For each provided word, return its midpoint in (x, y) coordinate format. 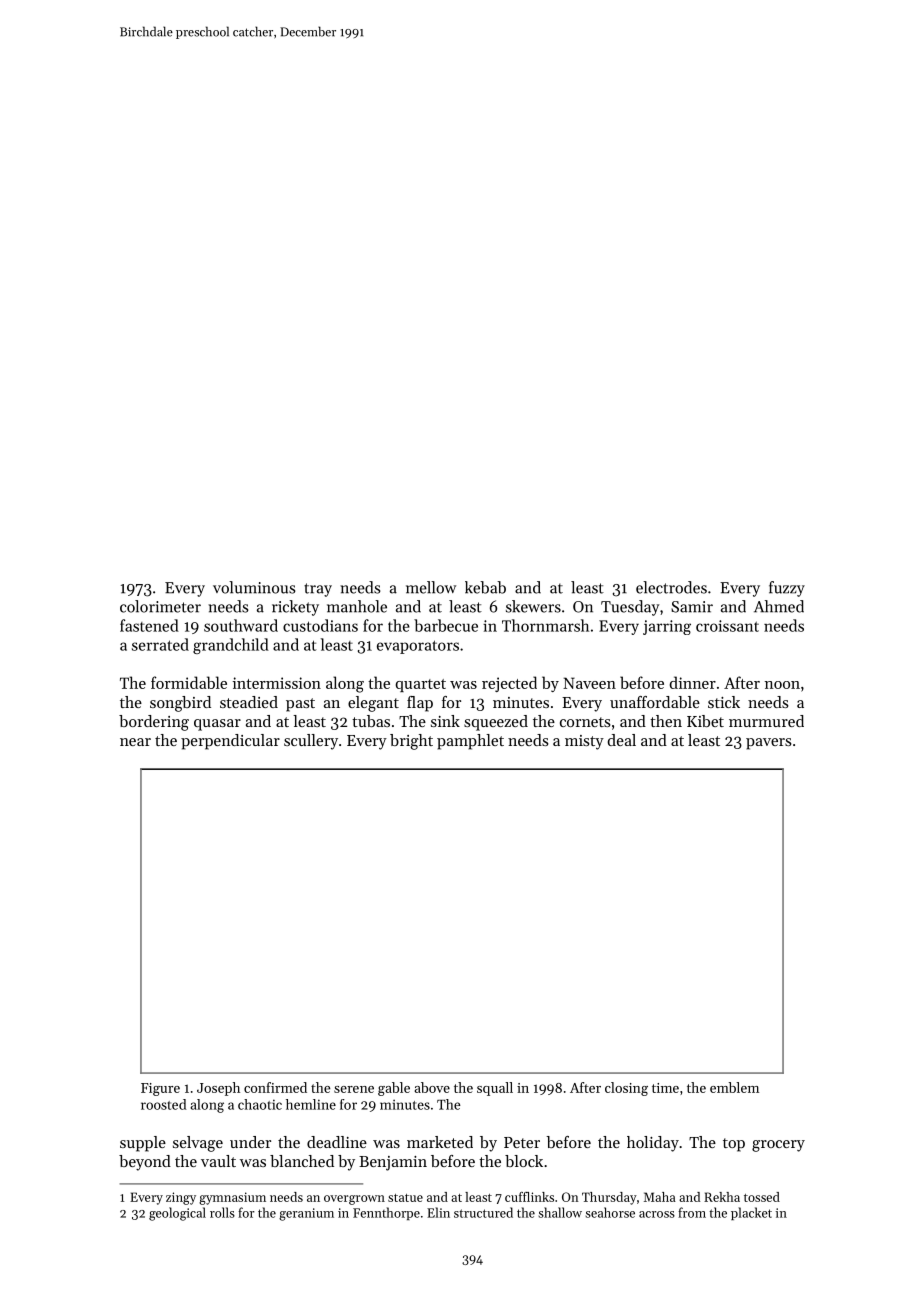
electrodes (671, 587)
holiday (653, 1144)
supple (143, 1144)
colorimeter (160, 606)
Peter (522, 1142)
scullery (311, 742)
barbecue (446, 625)
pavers (769, 744)
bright (411, 742)
